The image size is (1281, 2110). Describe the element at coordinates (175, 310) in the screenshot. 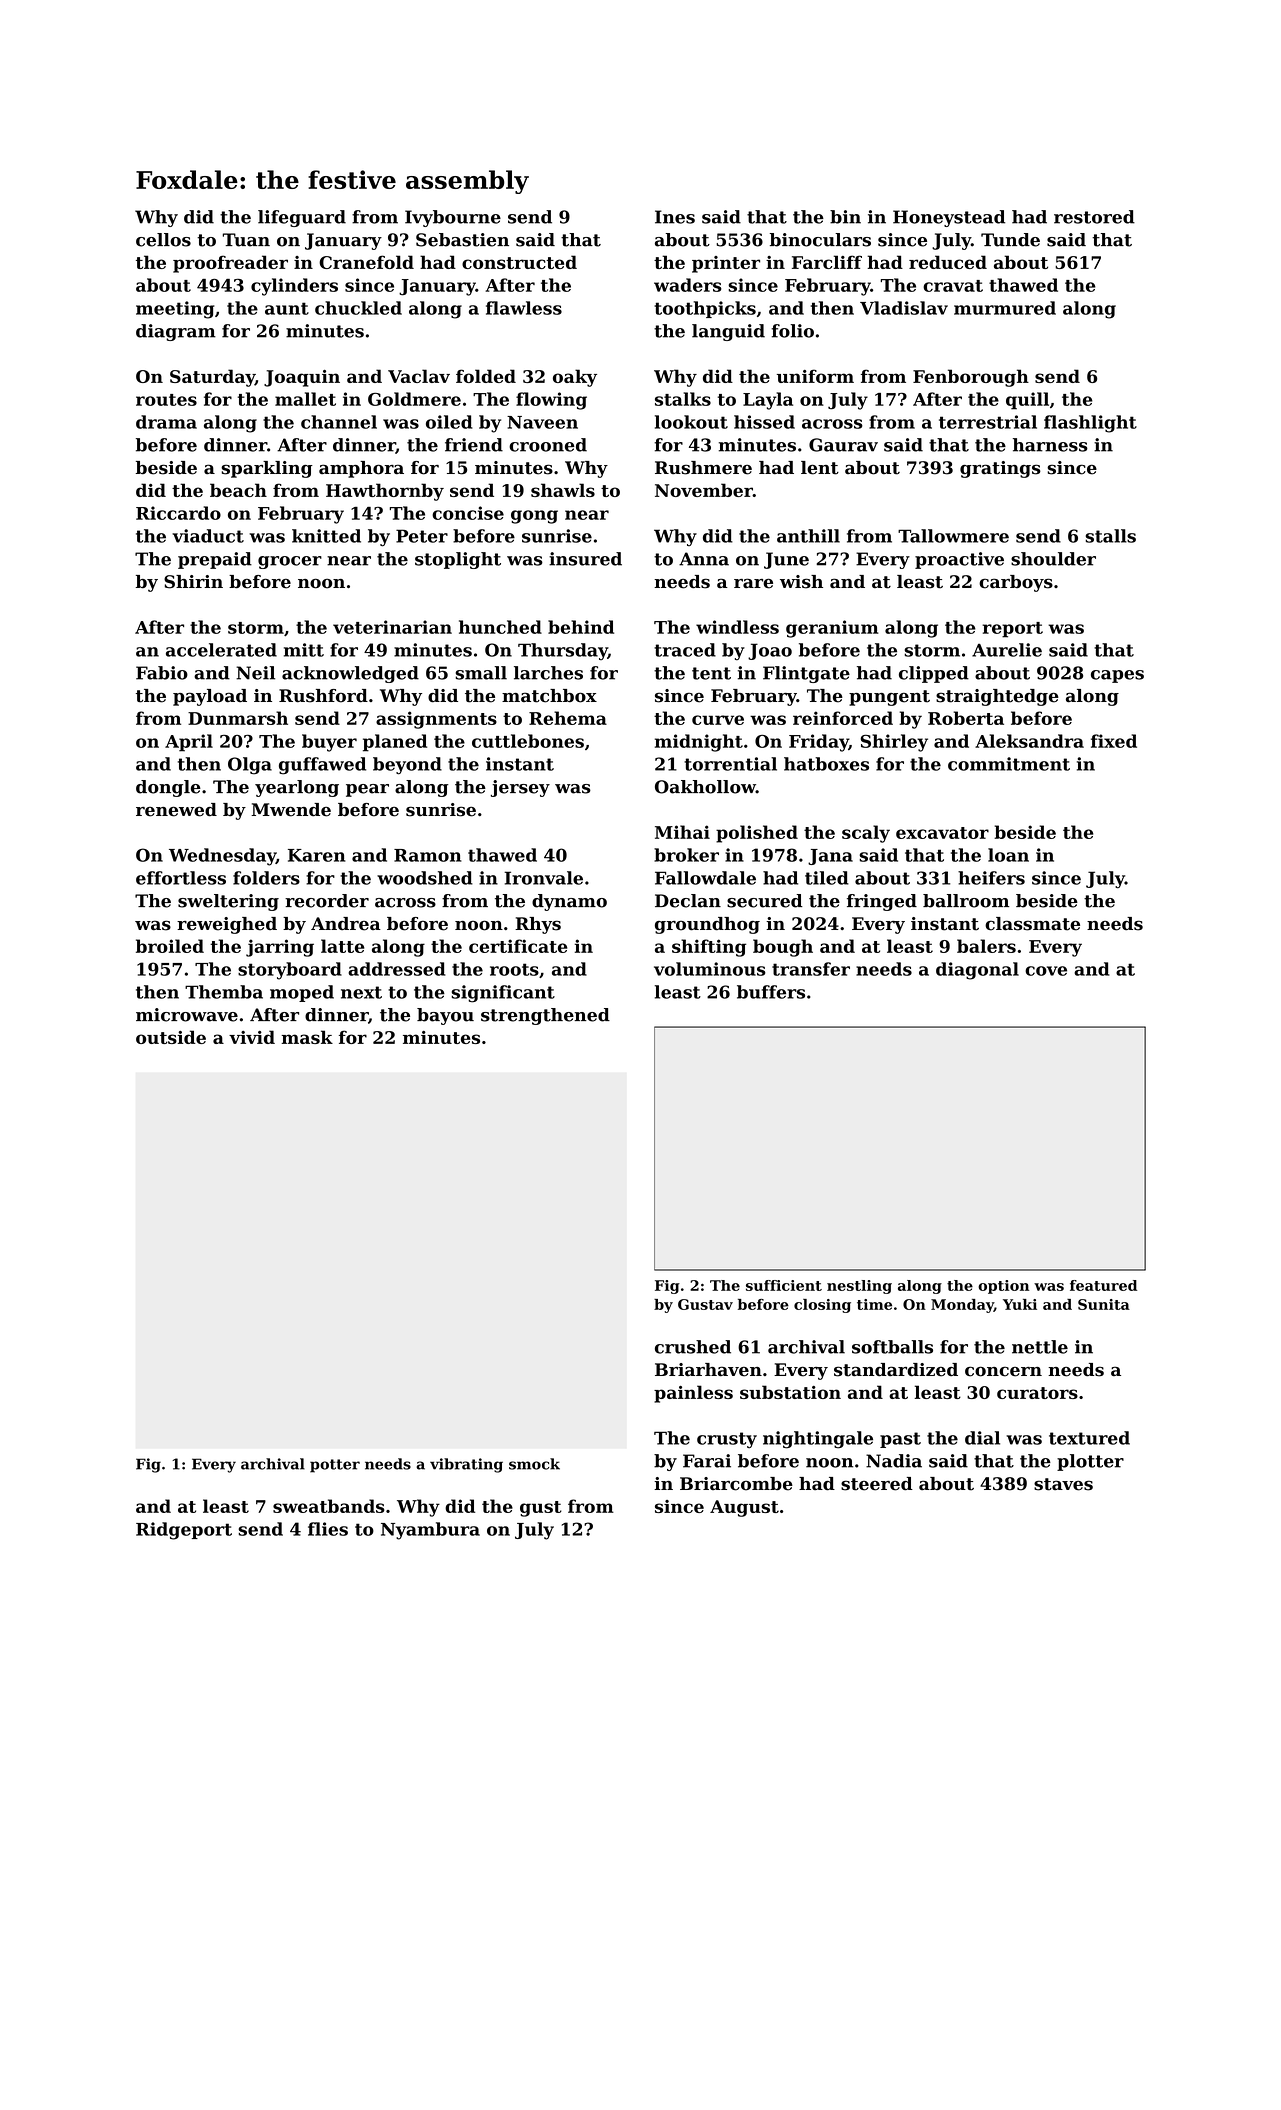

I see `meeting` at that location.
